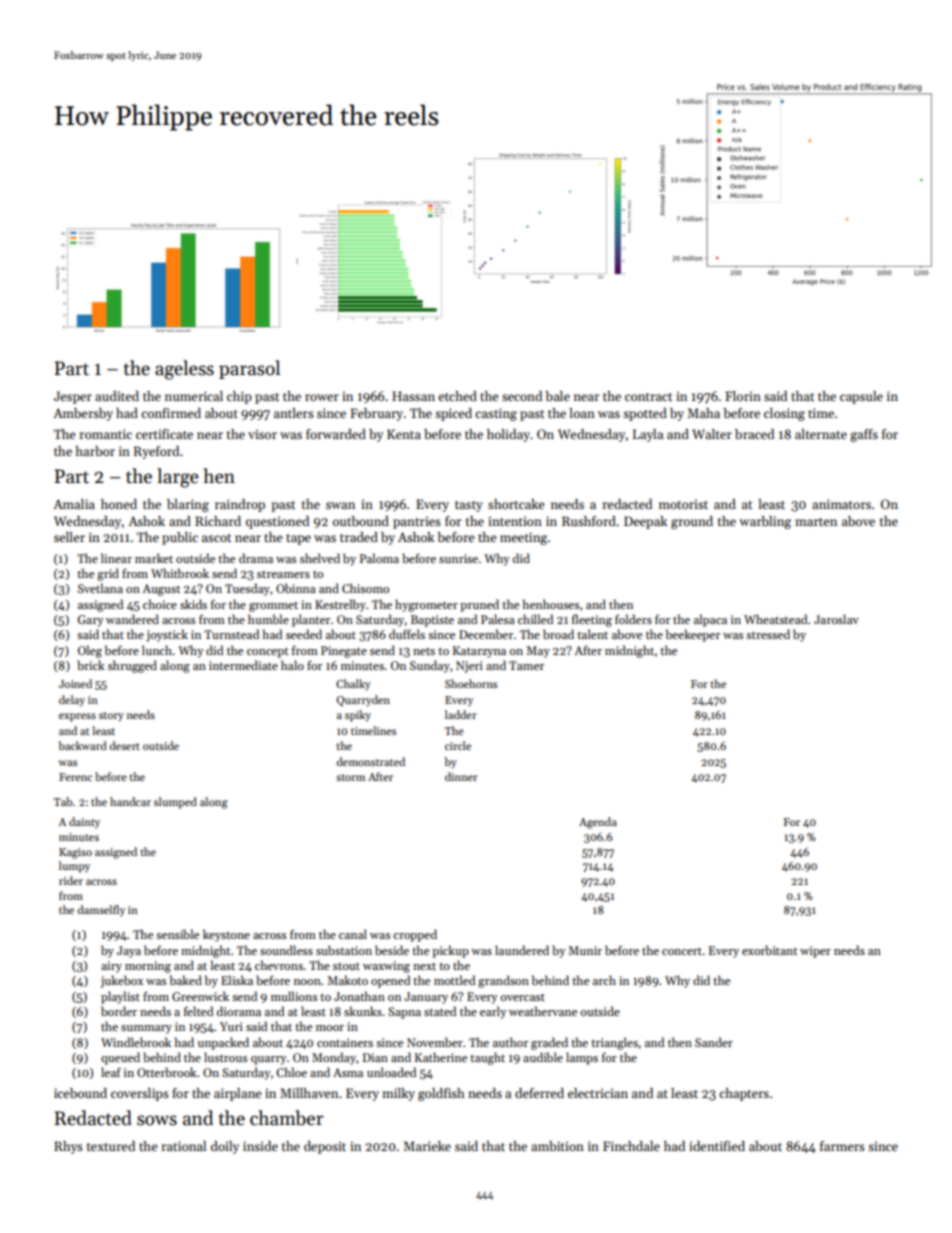 Image resolution: width=952 pixels, height=1233 pixels. I want to click on lamps, so click(582, 1058).
